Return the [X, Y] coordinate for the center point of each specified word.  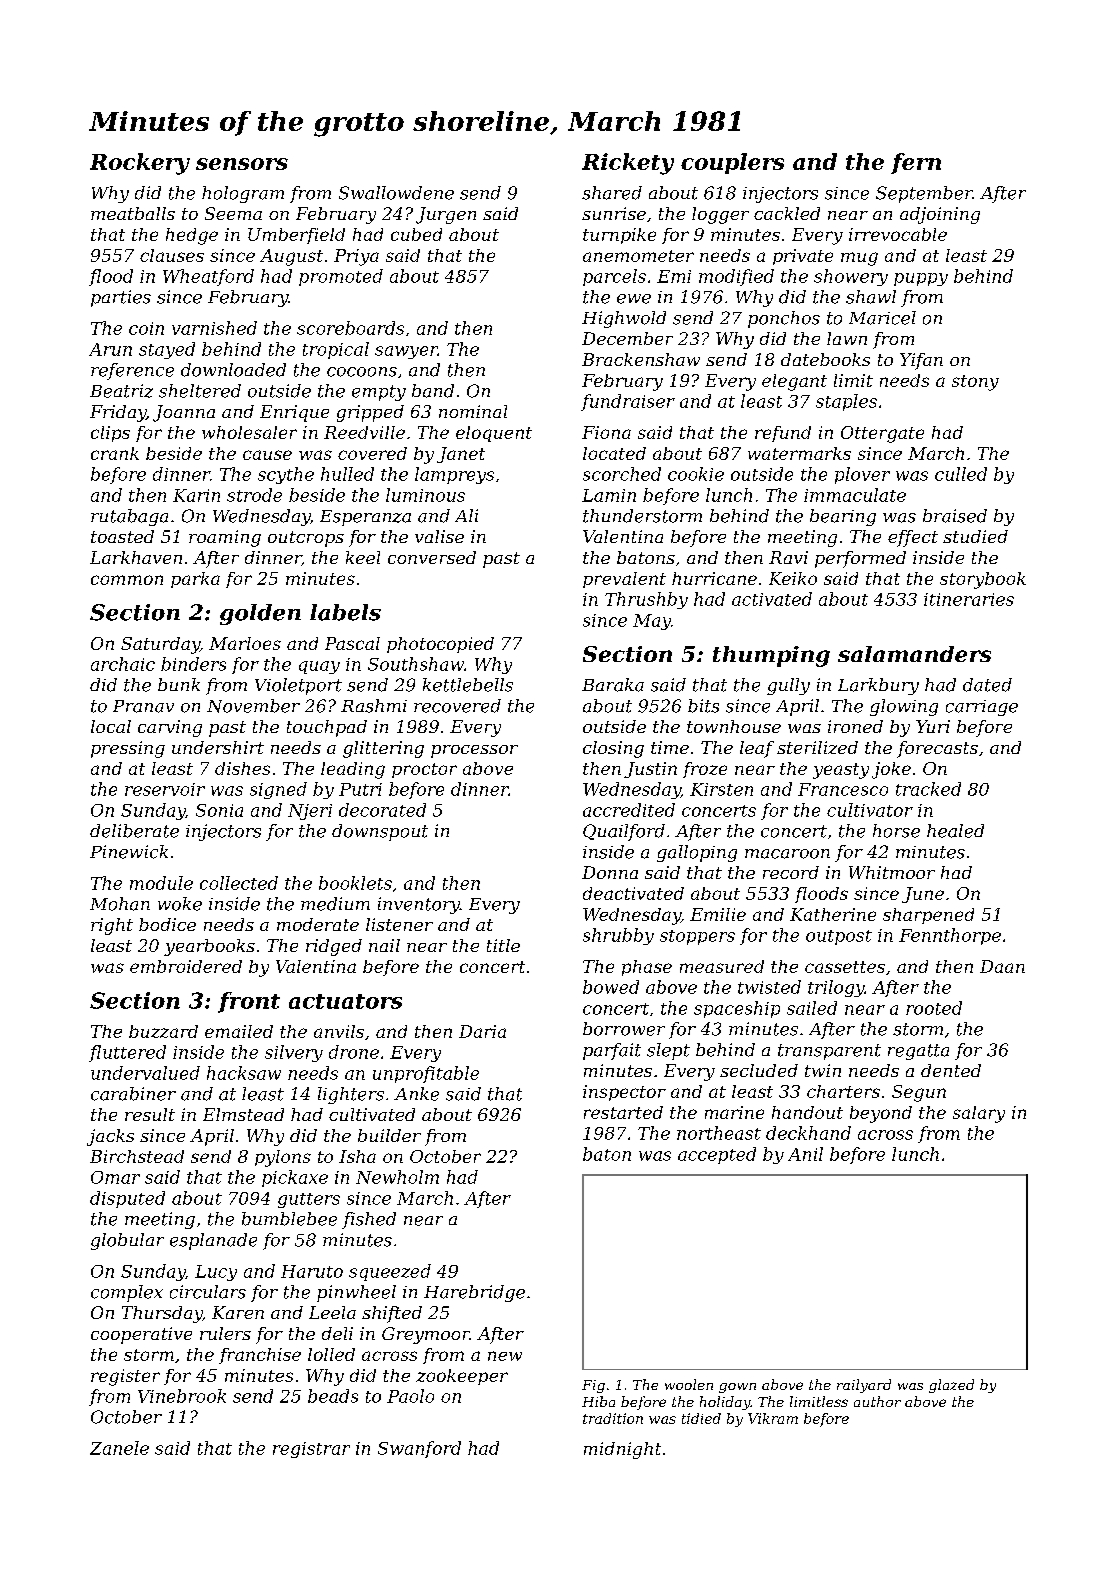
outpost [839, 937]
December [627, 338]
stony [975, 383]
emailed [239, 1031]
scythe [286, 475]
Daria [482, 1031]
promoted [341, 277]
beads [333, 1396]
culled [961, 474]
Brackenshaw [641, 359]
